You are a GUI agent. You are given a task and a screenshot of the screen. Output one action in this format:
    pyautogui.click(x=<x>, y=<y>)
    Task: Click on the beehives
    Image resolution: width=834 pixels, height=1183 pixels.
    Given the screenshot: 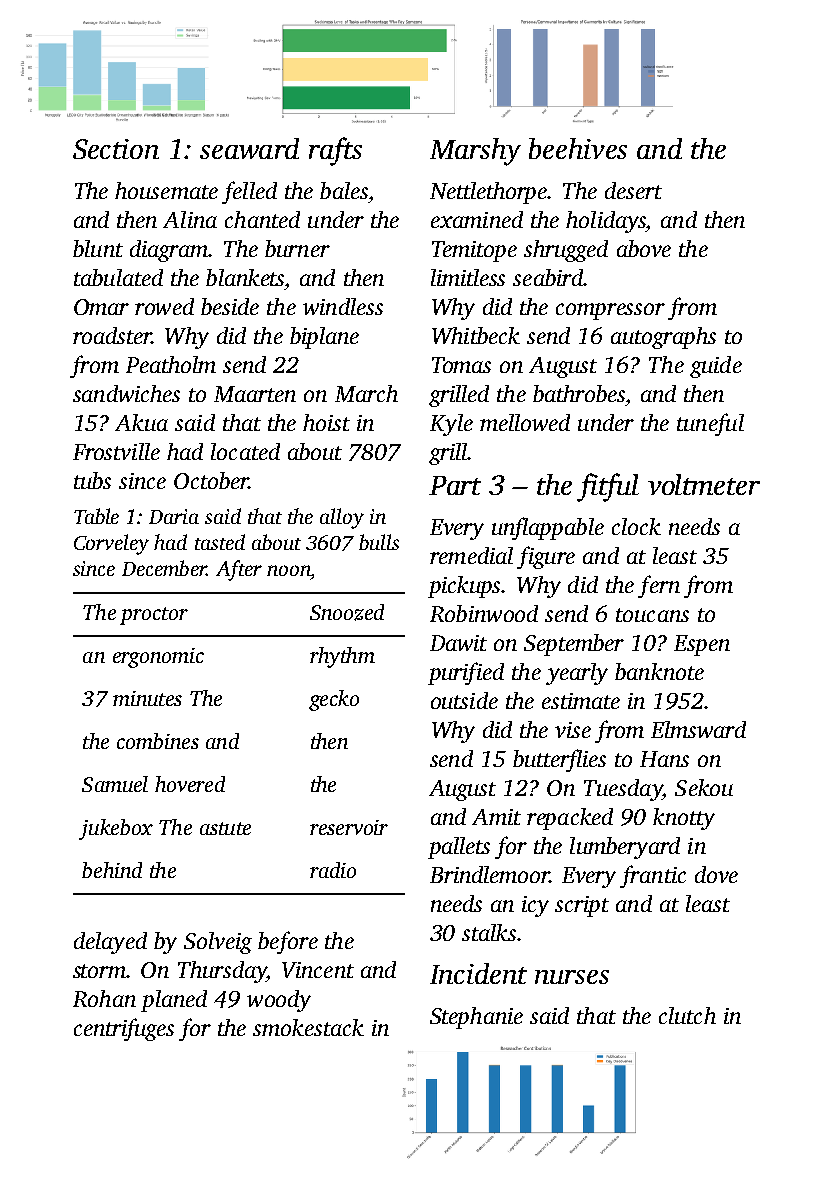 What is the action you would take?
    pyautogui.click(x=578, y=148)
